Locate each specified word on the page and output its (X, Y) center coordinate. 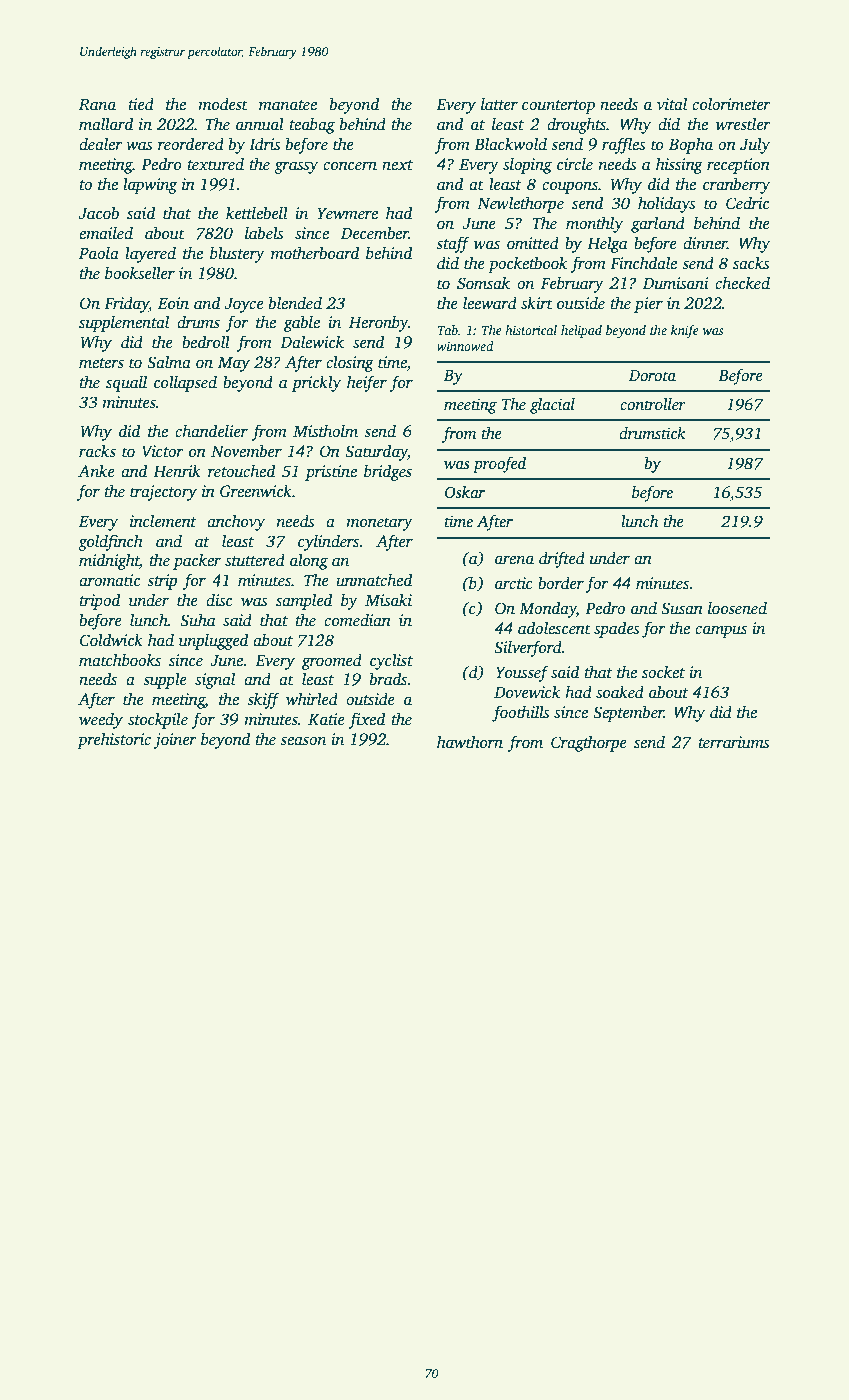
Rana (97, 105)
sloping (527, 165)
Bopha (691, 145)
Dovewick (527, 692)
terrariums (734, 742)
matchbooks (120, 660)
